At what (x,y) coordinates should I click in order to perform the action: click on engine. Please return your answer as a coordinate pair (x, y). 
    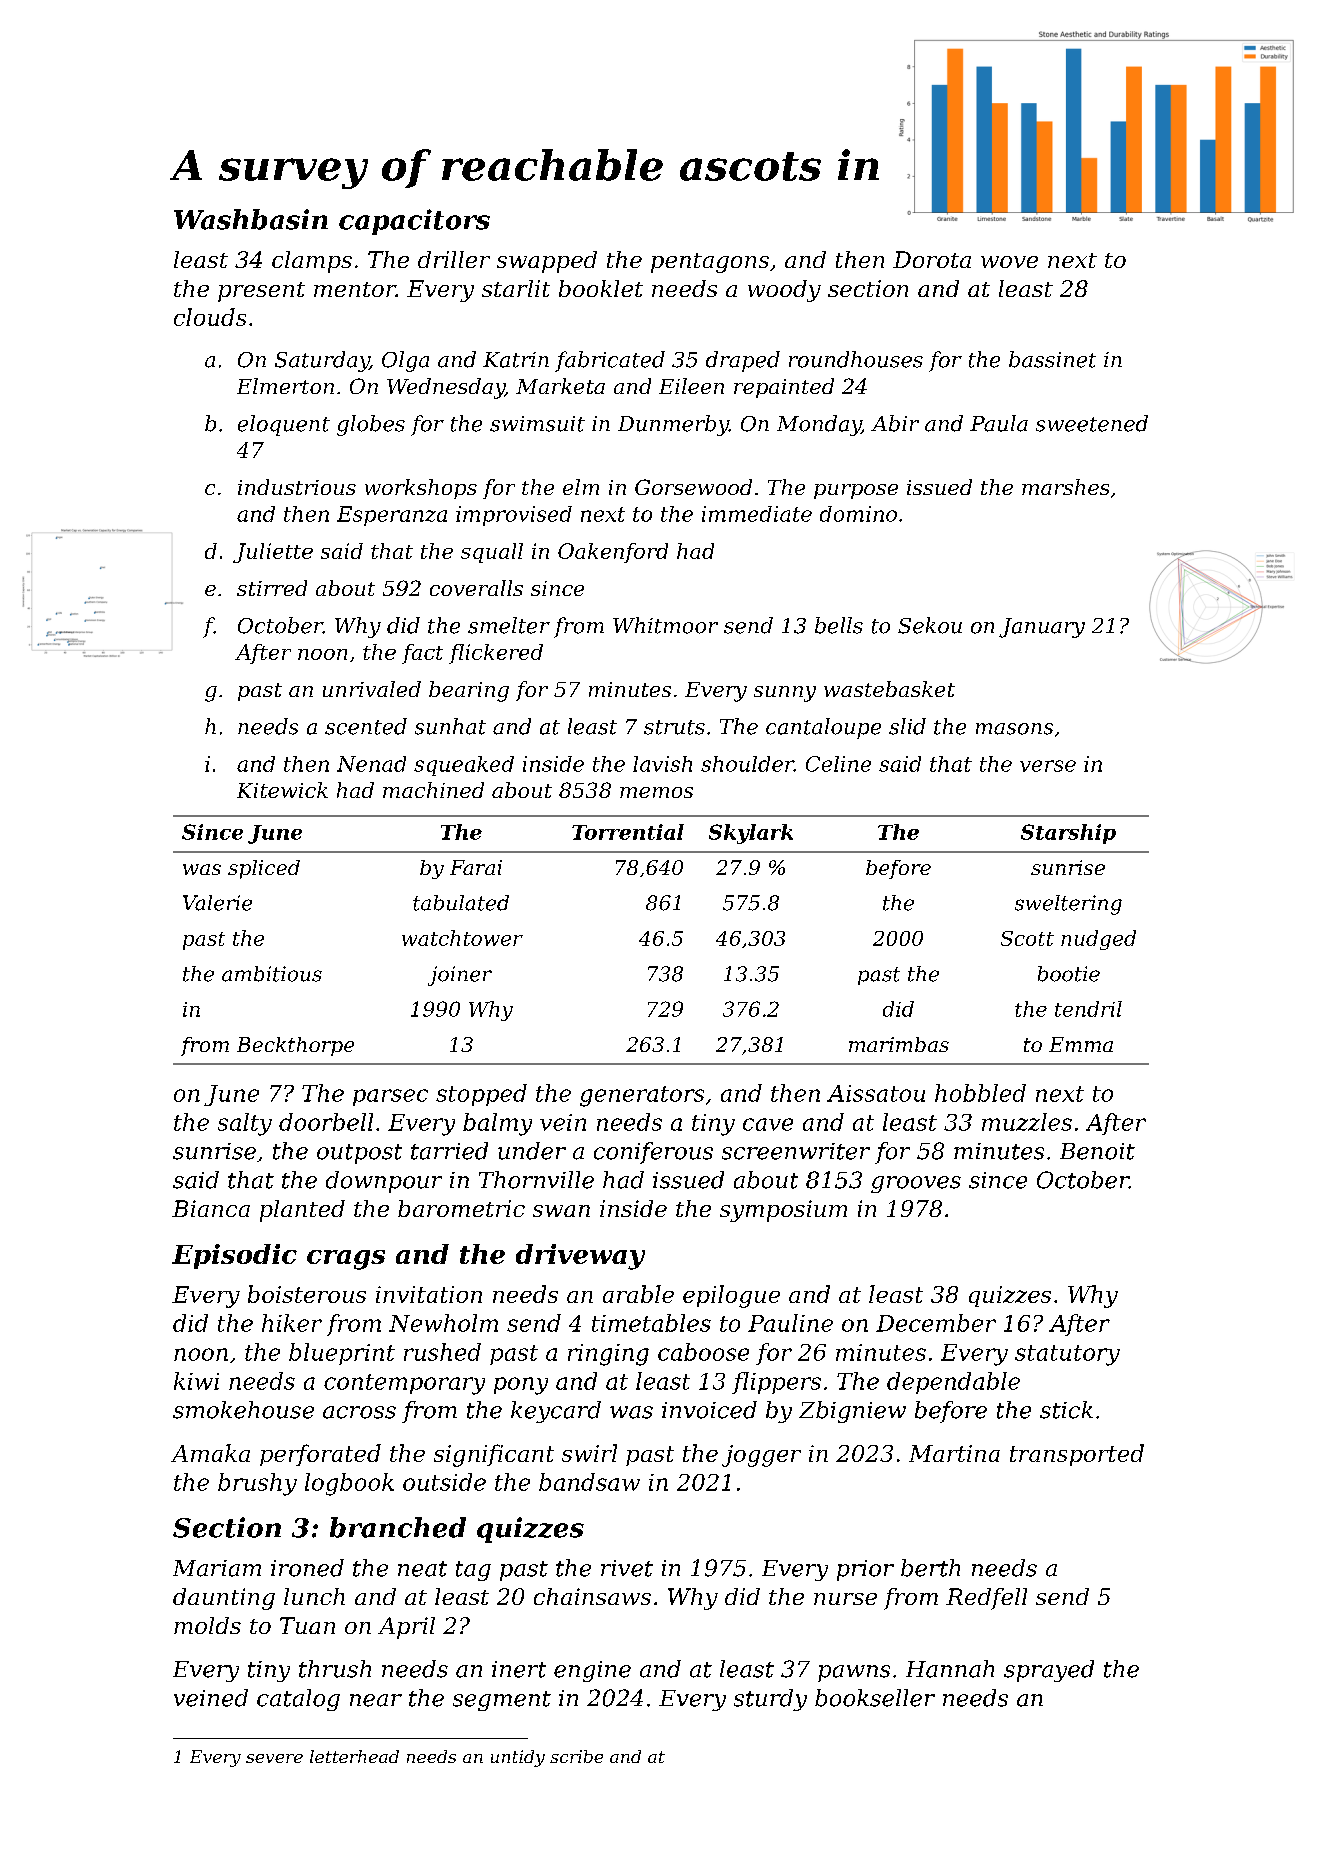
    Looking at the image, I should click on (592, 1671).
